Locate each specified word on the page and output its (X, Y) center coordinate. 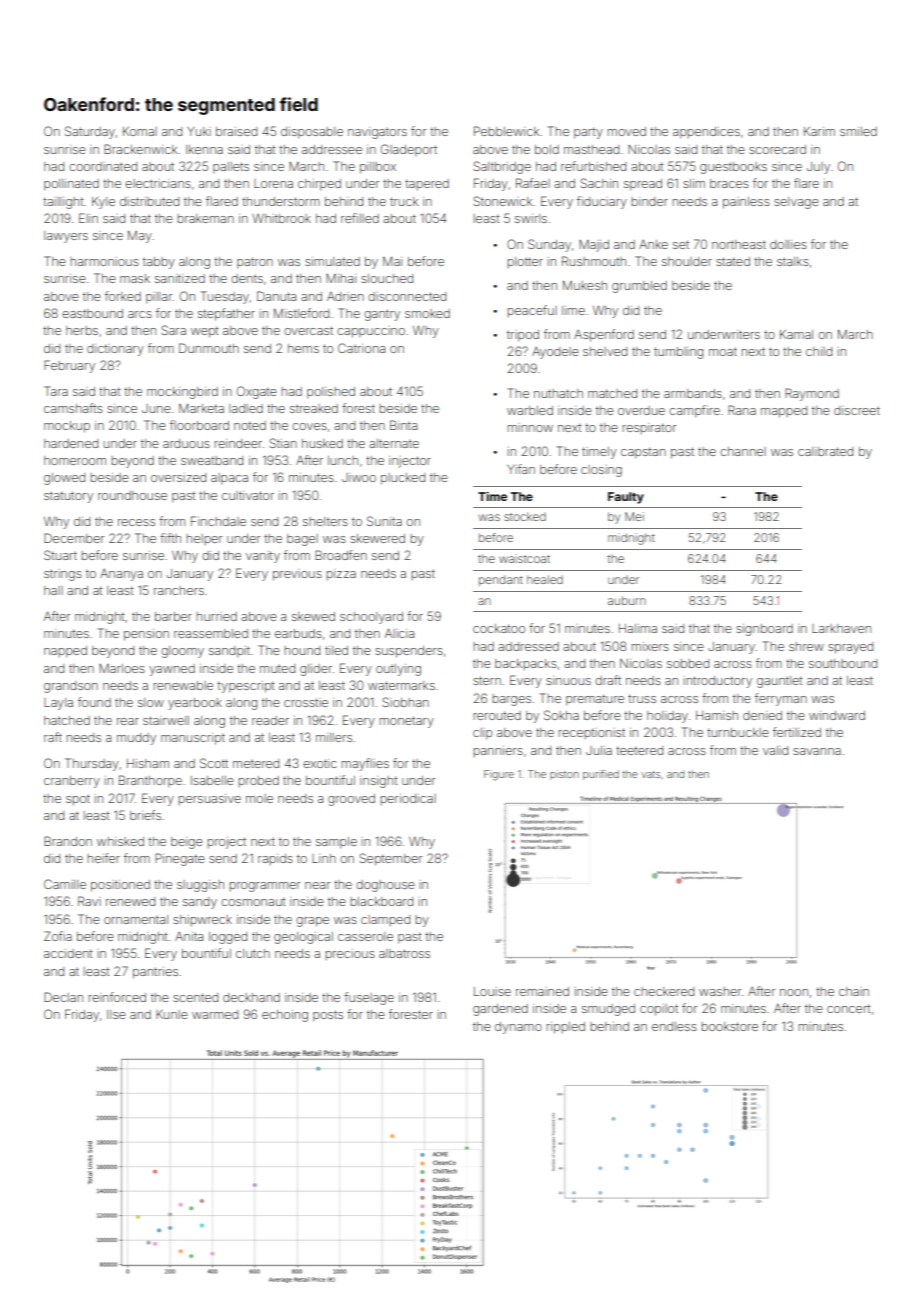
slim (694, 183)
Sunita (384, 521)
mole (259, 798)
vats (650, 774)
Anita (189, 936)
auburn (627, 600)
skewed (313, 616)
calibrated (825, 451)
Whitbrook (281, 218)
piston (564, 775)
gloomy (182, 652)
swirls (531, 218)
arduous (186, 443)
